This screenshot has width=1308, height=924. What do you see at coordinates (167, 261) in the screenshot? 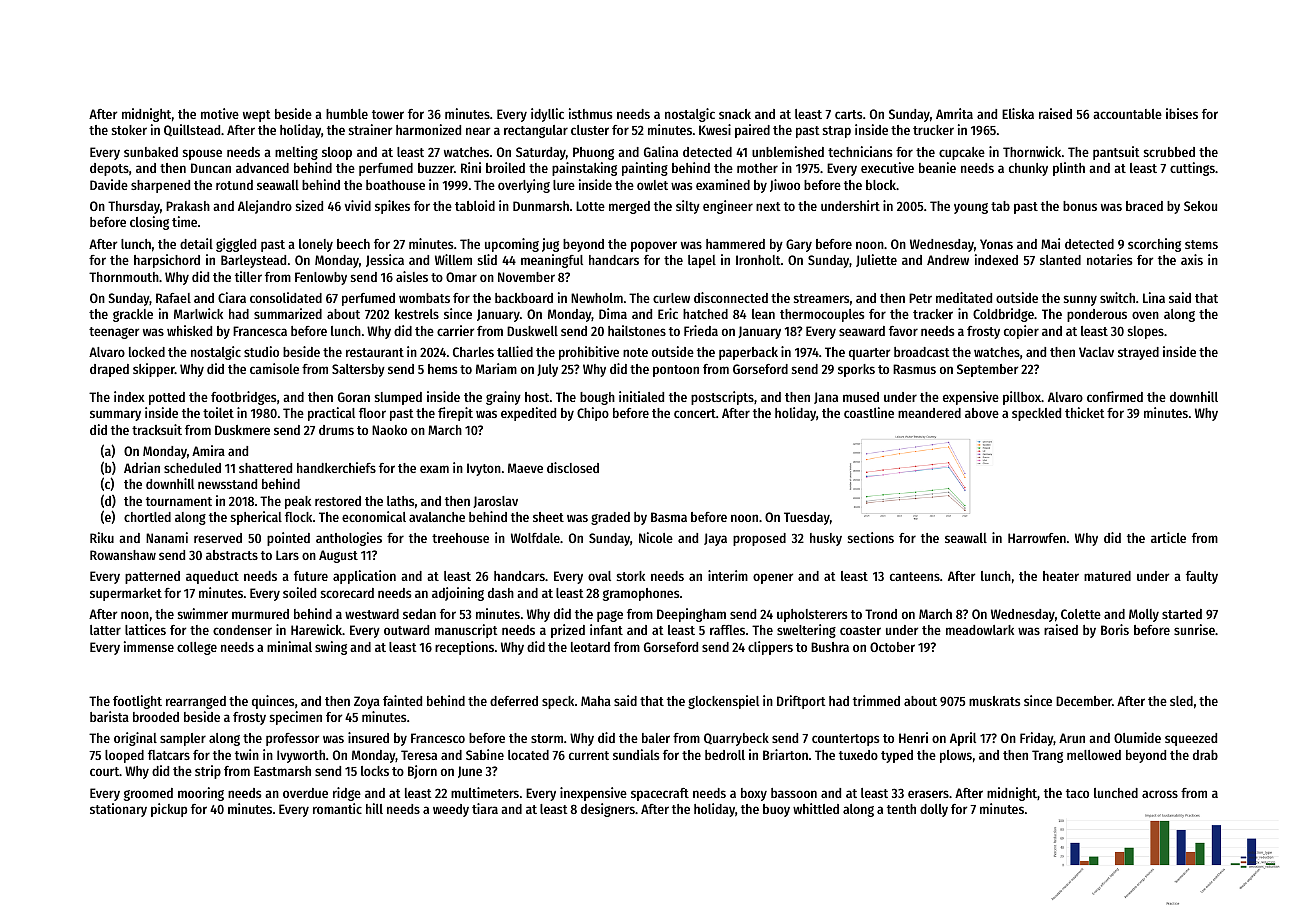
I see `harpsichord` at bounding box center [167, 261].
